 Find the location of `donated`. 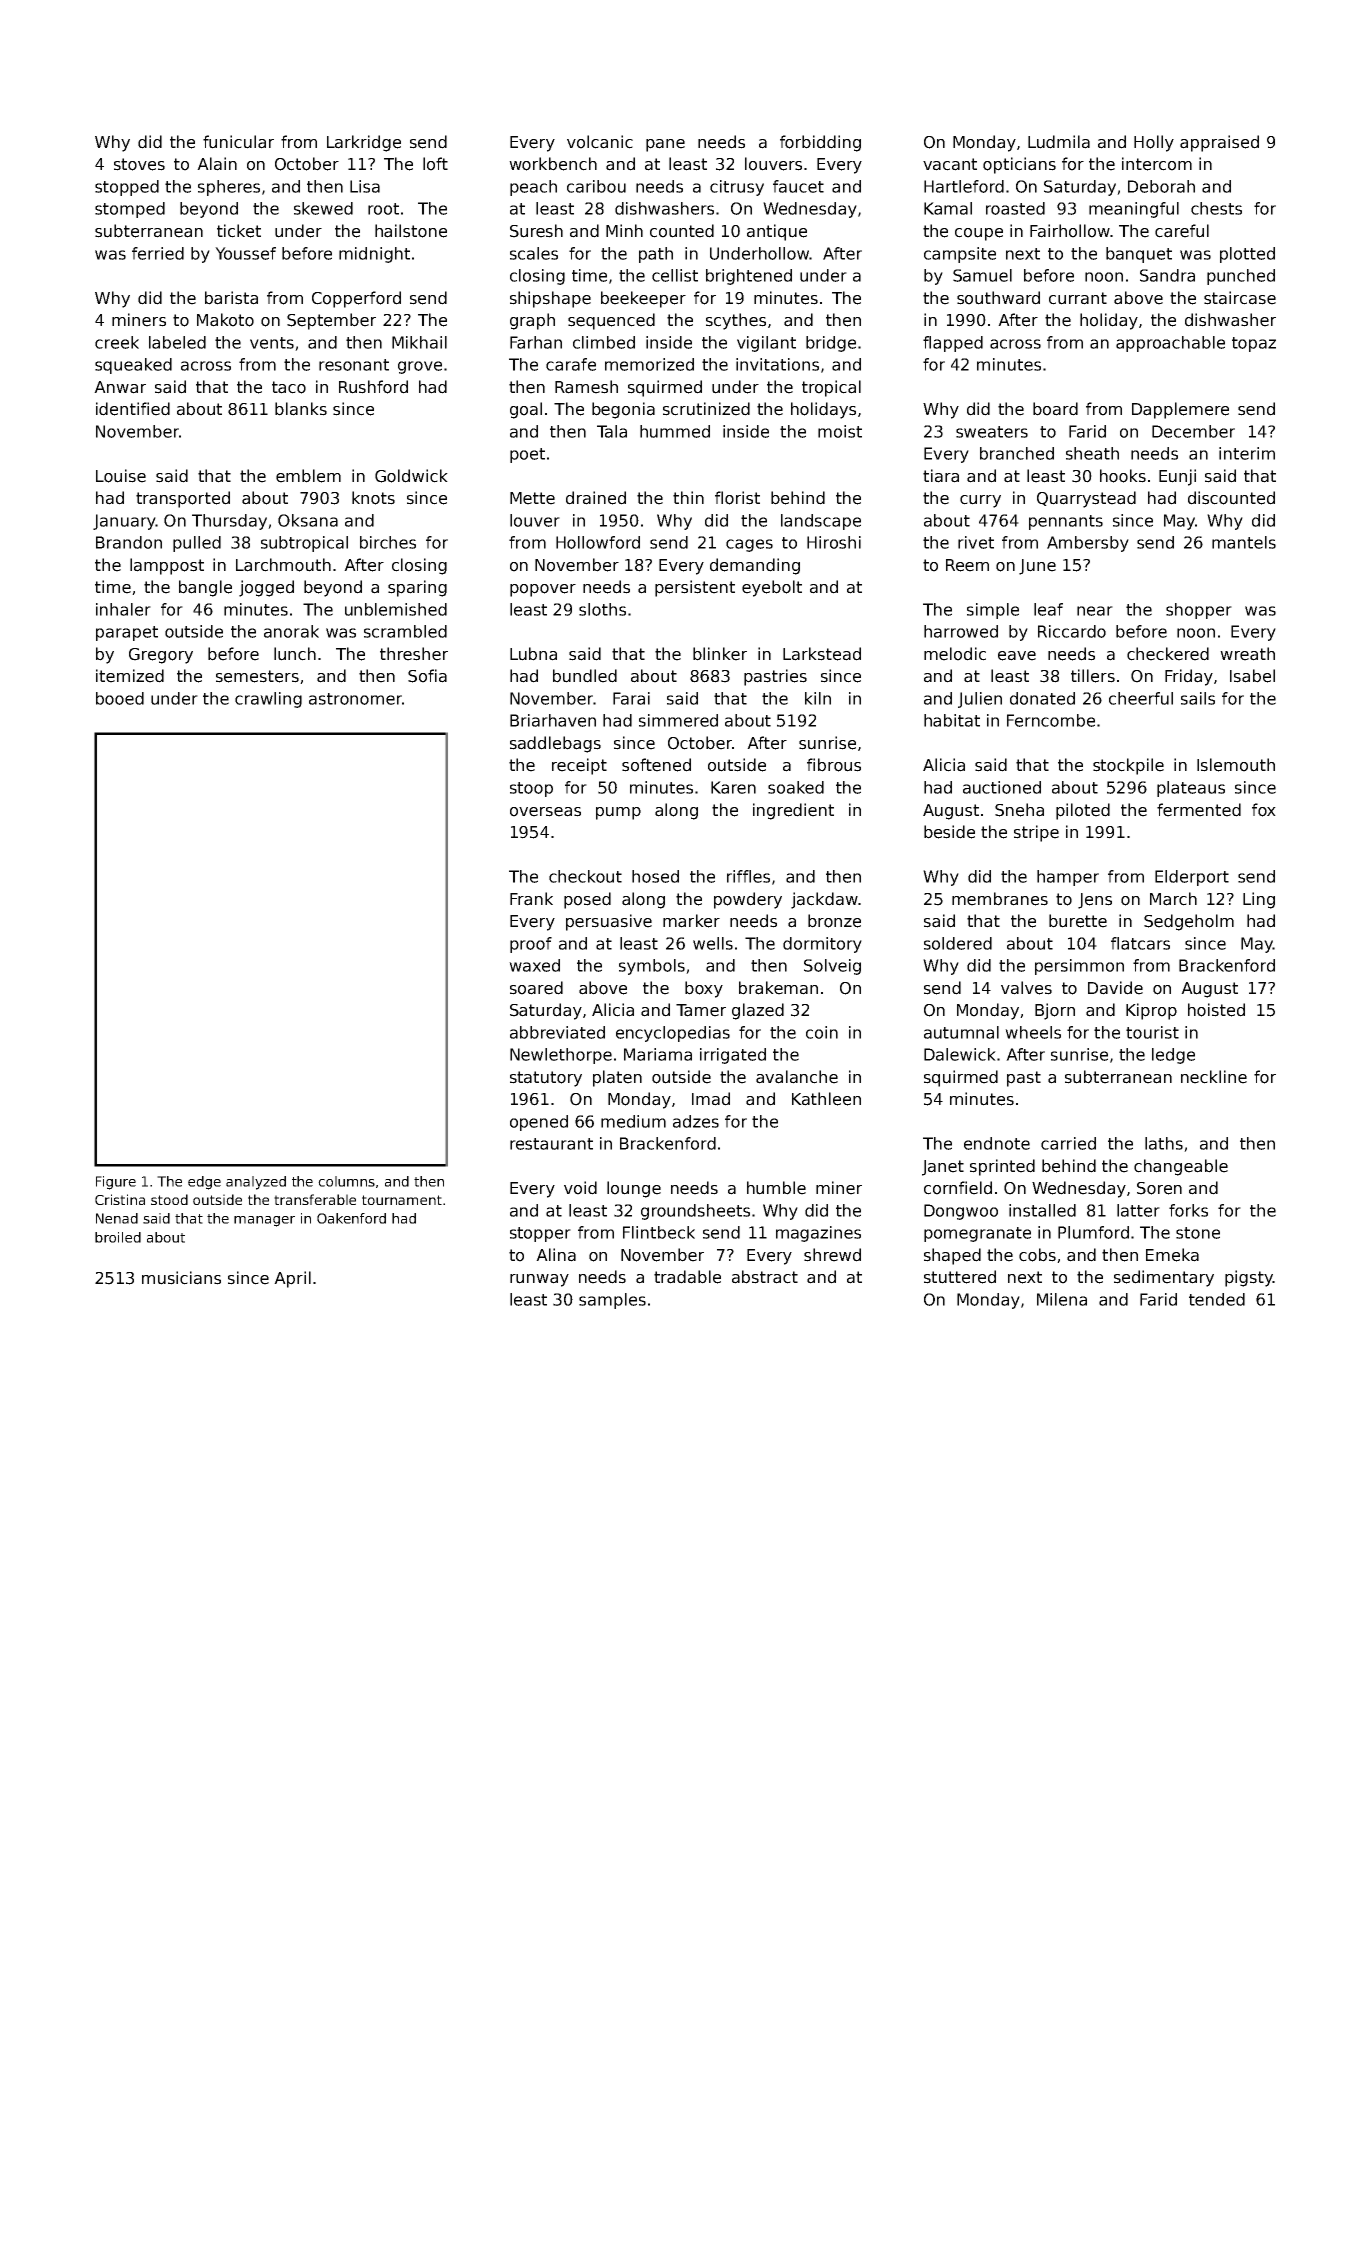

donated is located at coordinates (1042, 698).
